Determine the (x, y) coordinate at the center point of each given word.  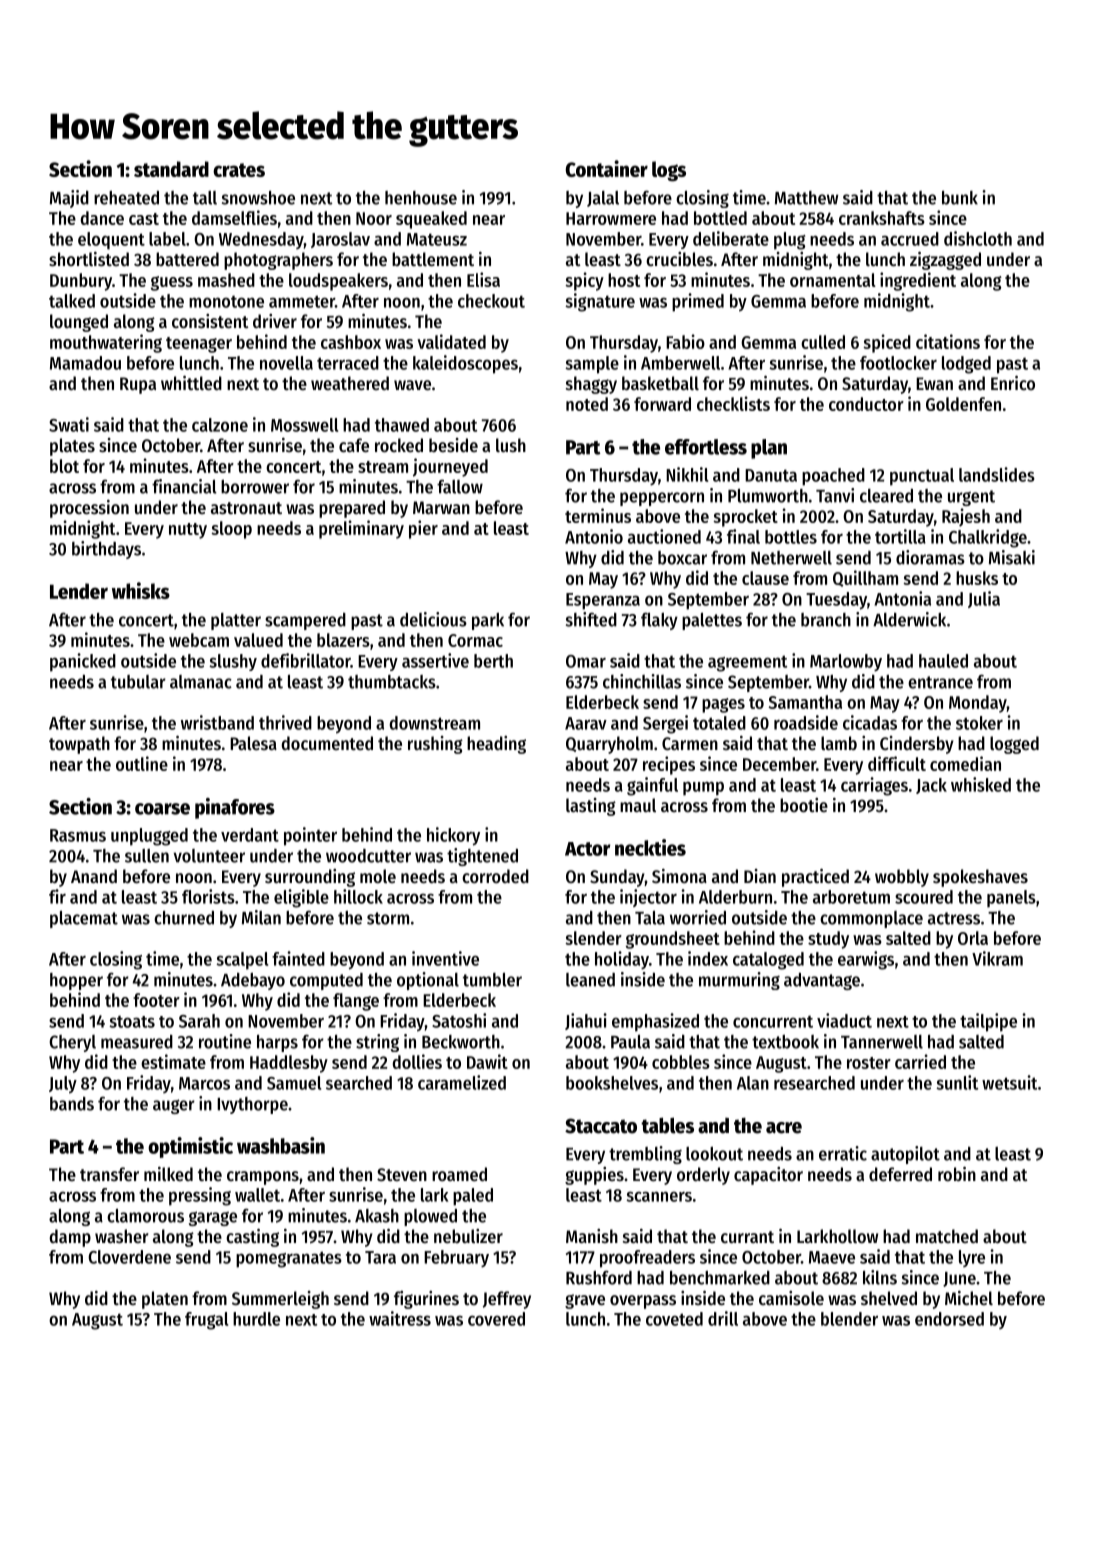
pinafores (235, 808)
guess (172, 283)
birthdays (106, 550)
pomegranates (289, 1259)
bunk (960, 198)
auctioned (664, 536)
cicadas (870, 722)
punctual (922, 477)
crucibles (679, 259)
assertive (435, 660)
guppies (594, 1176)
